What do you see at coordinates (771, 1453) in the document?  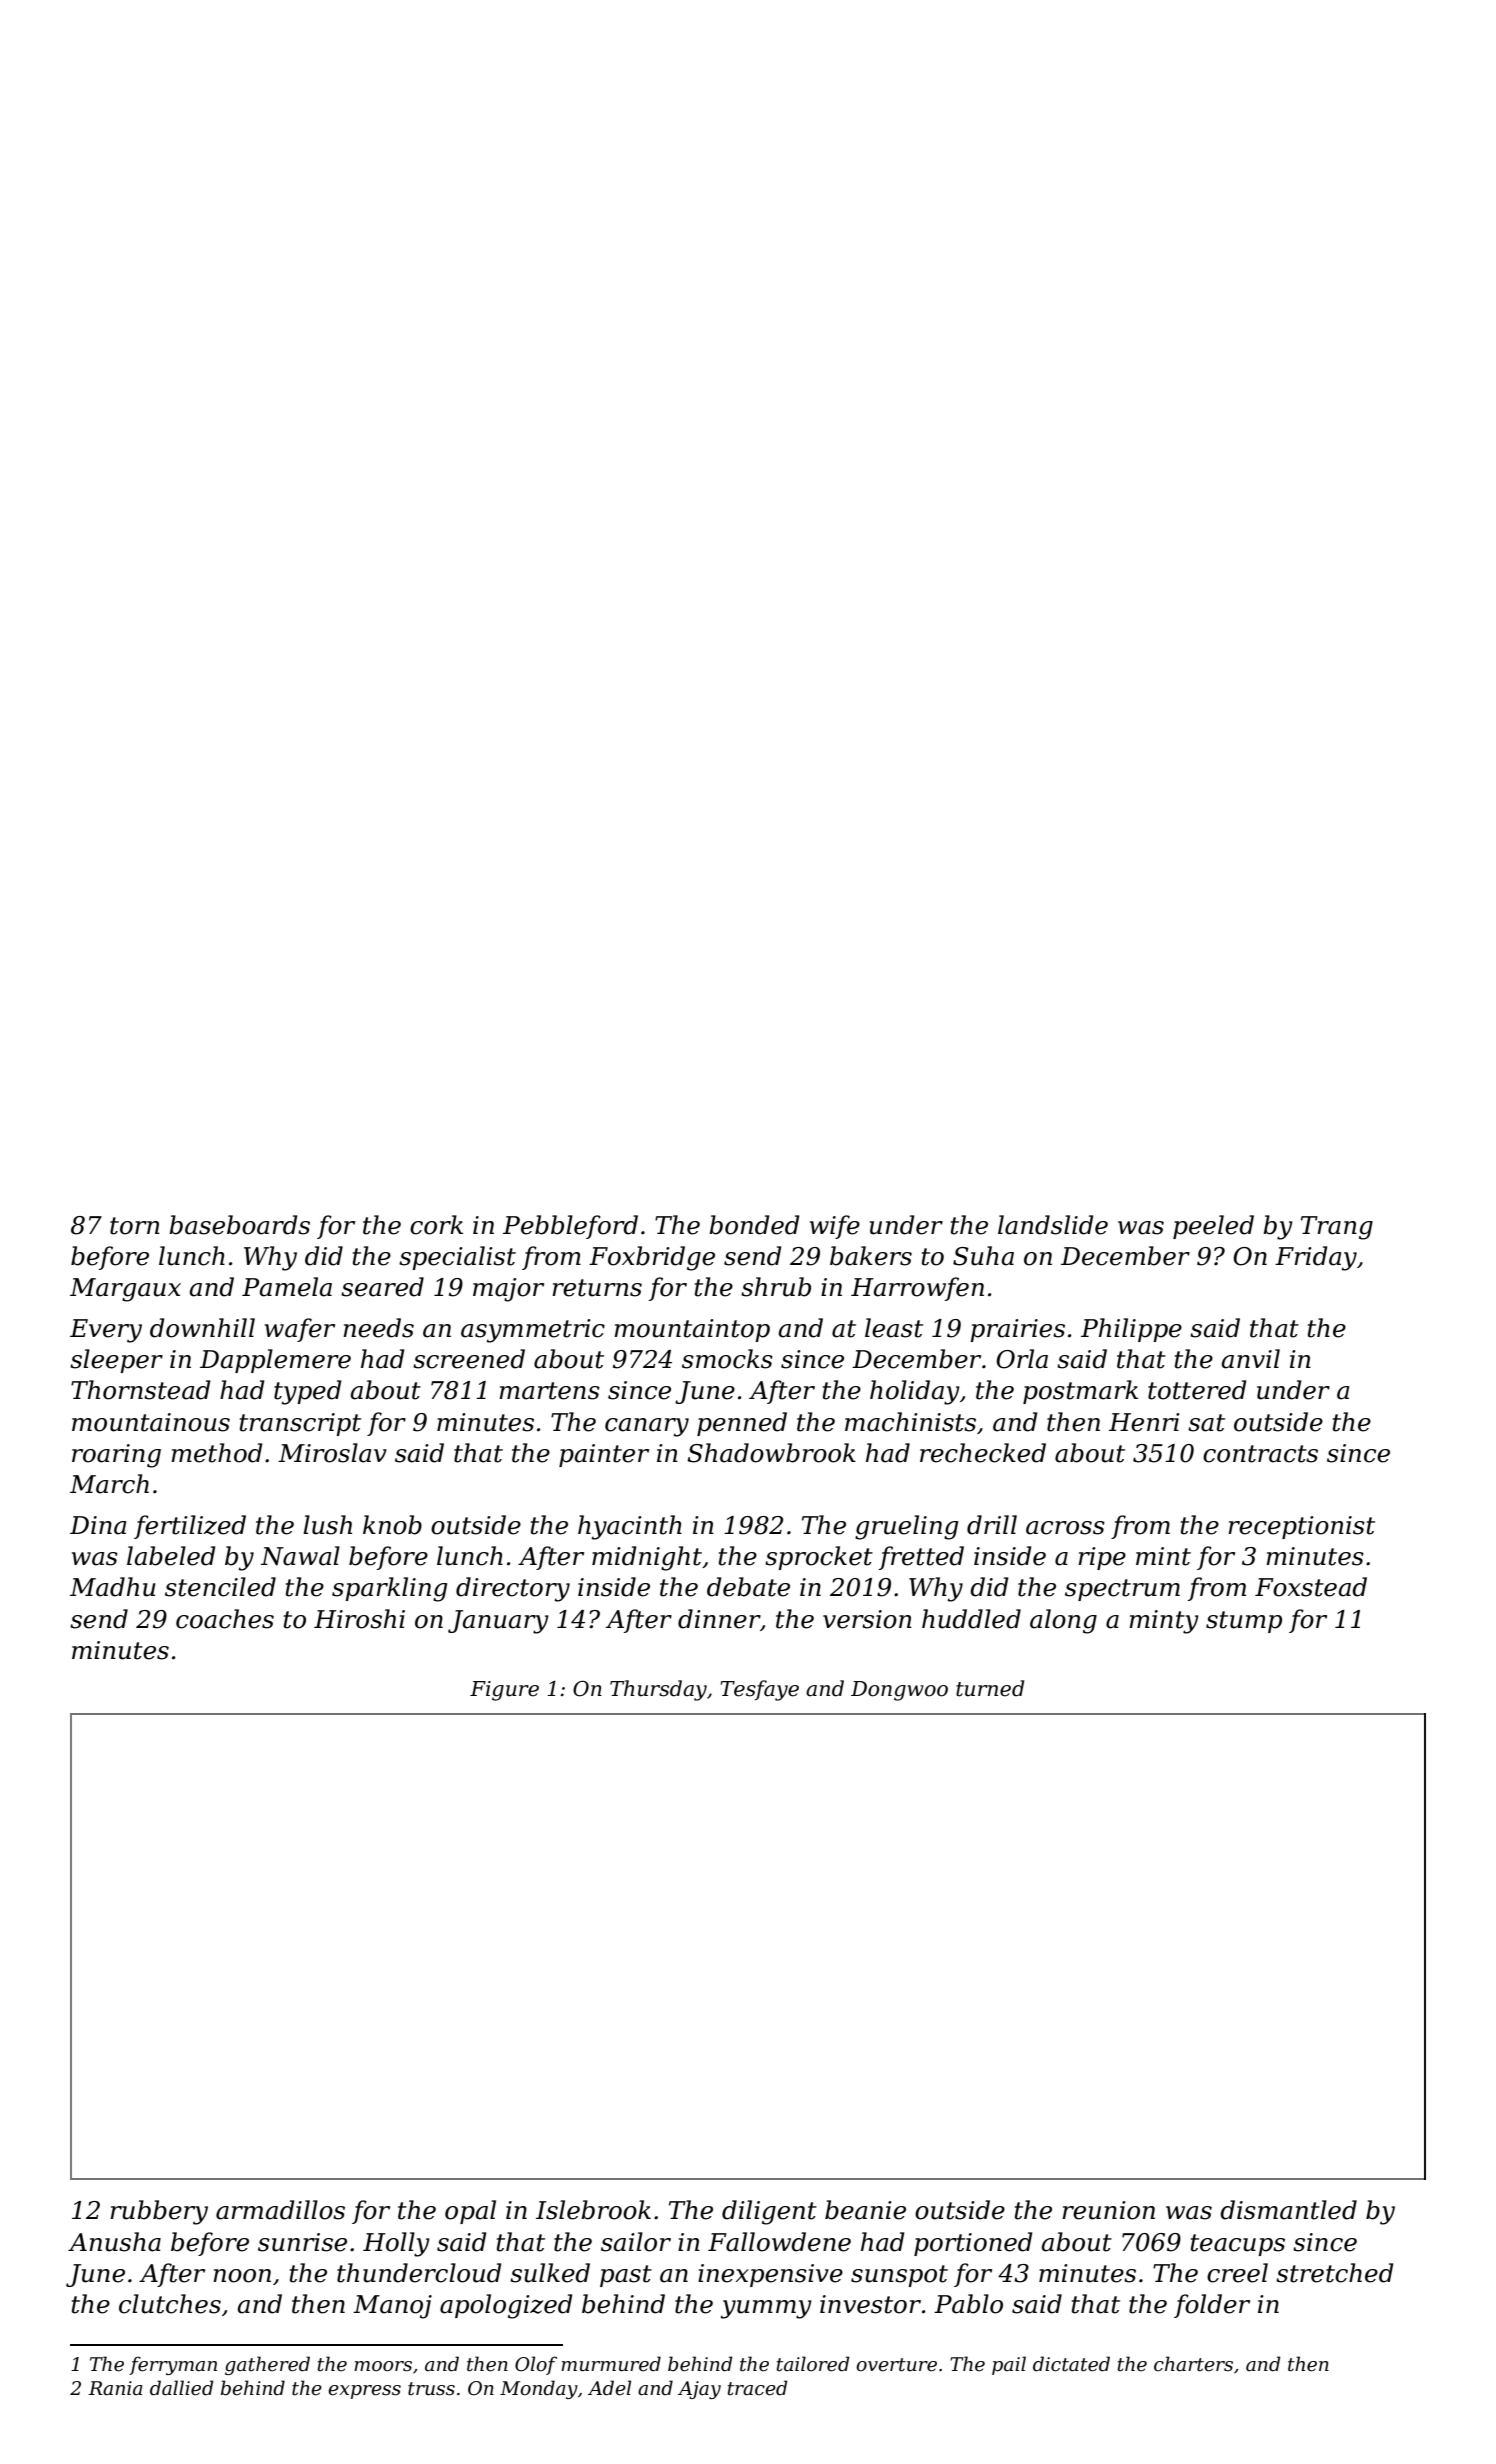 I see `Shadowbrook` at bounding box center [771, 1453].
